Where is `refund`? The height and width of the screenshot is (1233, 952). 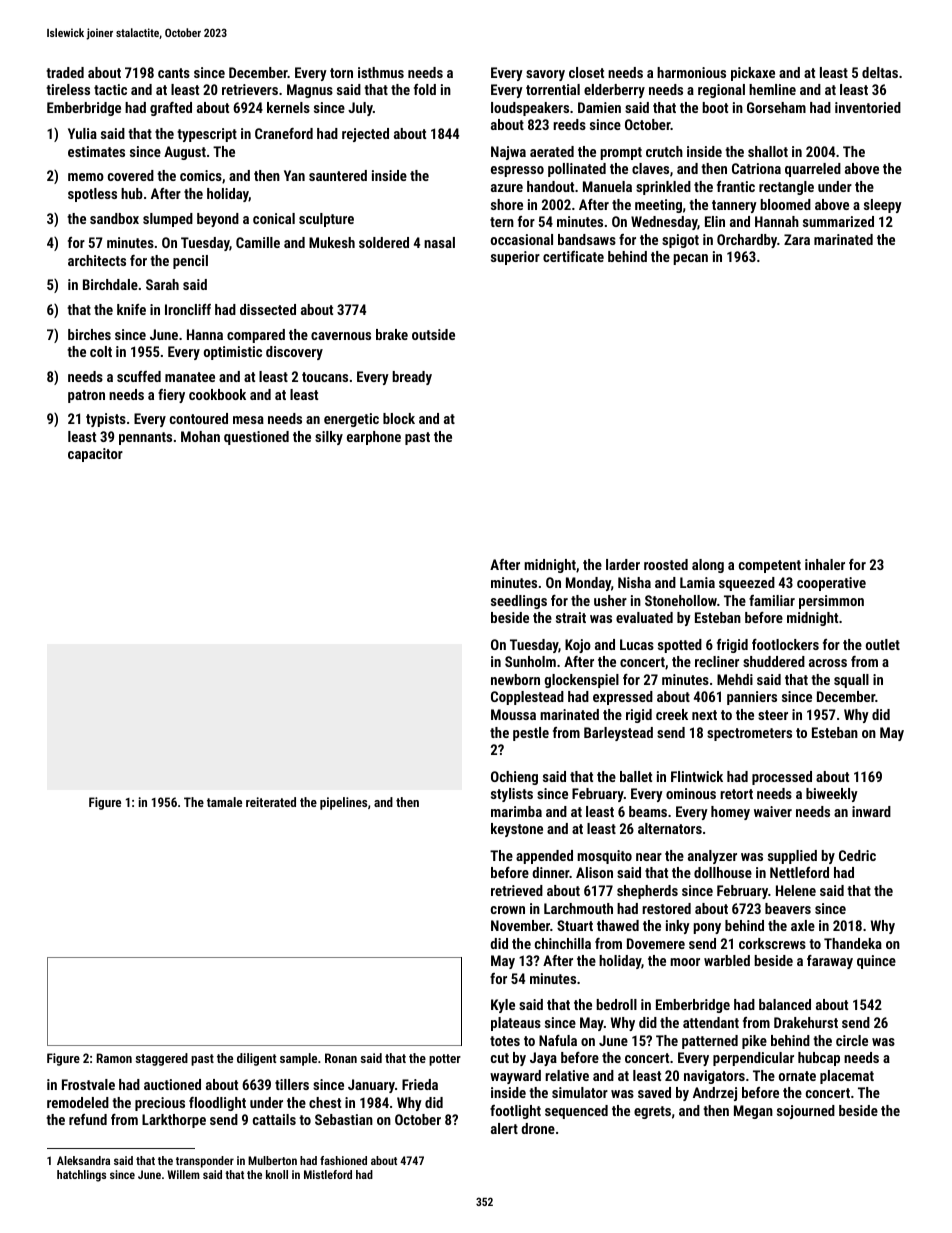
refund is located at coordinates (88, 1119).
